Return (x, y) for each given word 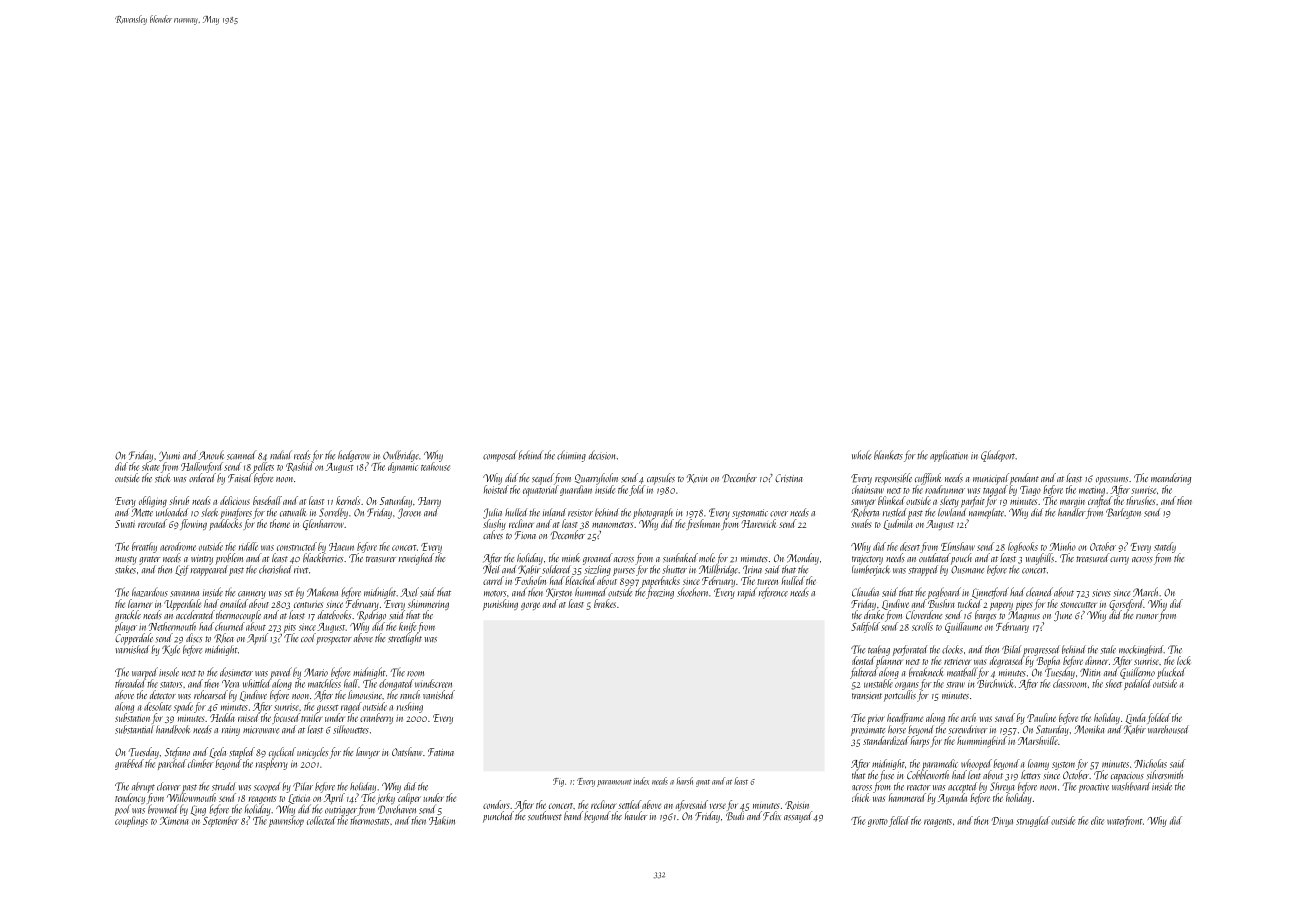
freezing (660, 593)
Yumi (169, 456)
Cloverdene (924, 614)
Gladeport (998, 456)
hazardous (150, 592)
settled (630, 804)
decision (602, 455)
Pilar (303, 786)
